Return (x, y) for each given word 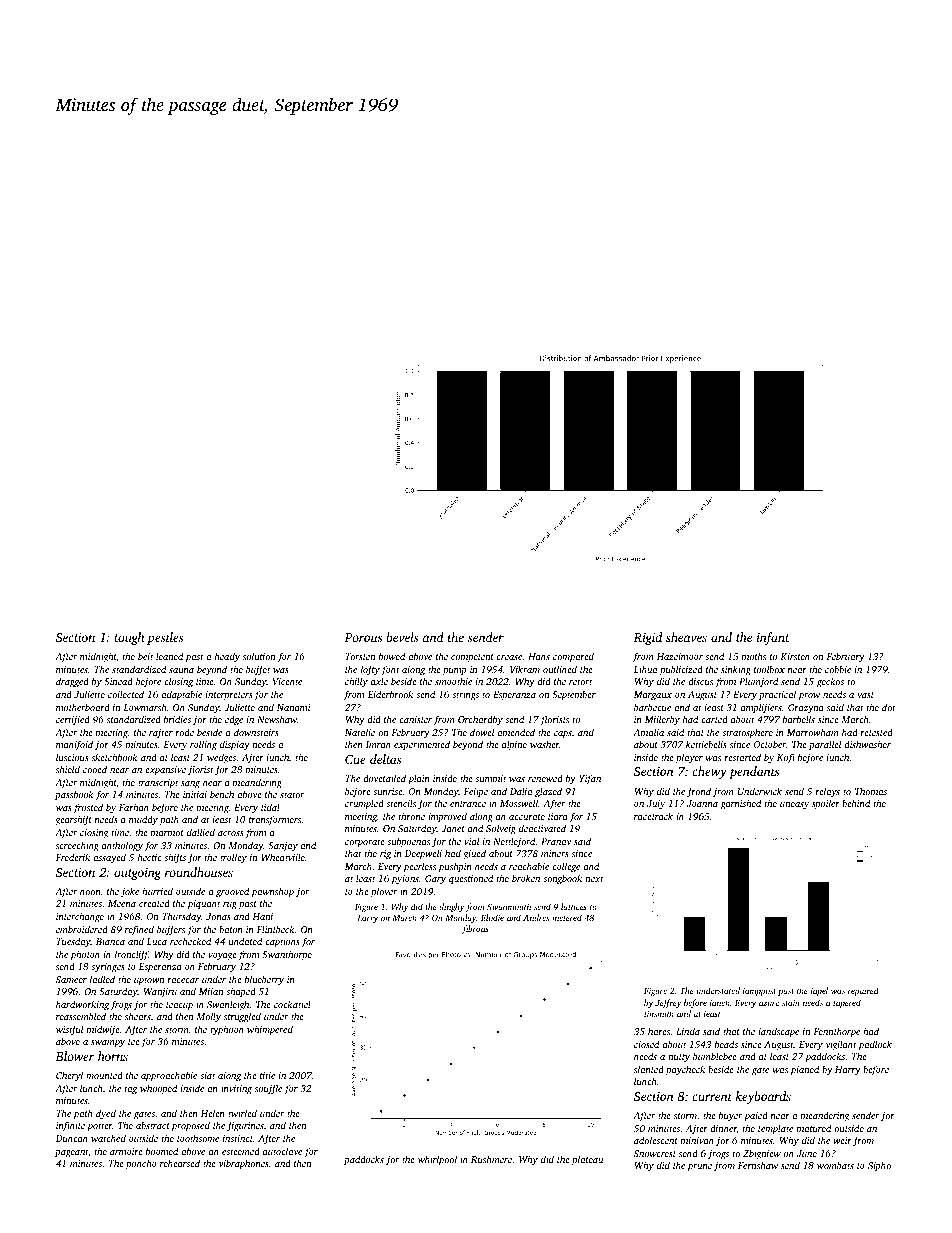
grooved (232, 892)
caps (563, 734)
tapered (847, 1003)
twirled (242, 1113)
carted (715, 719)
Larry (367, 919)
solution (259, 656)
